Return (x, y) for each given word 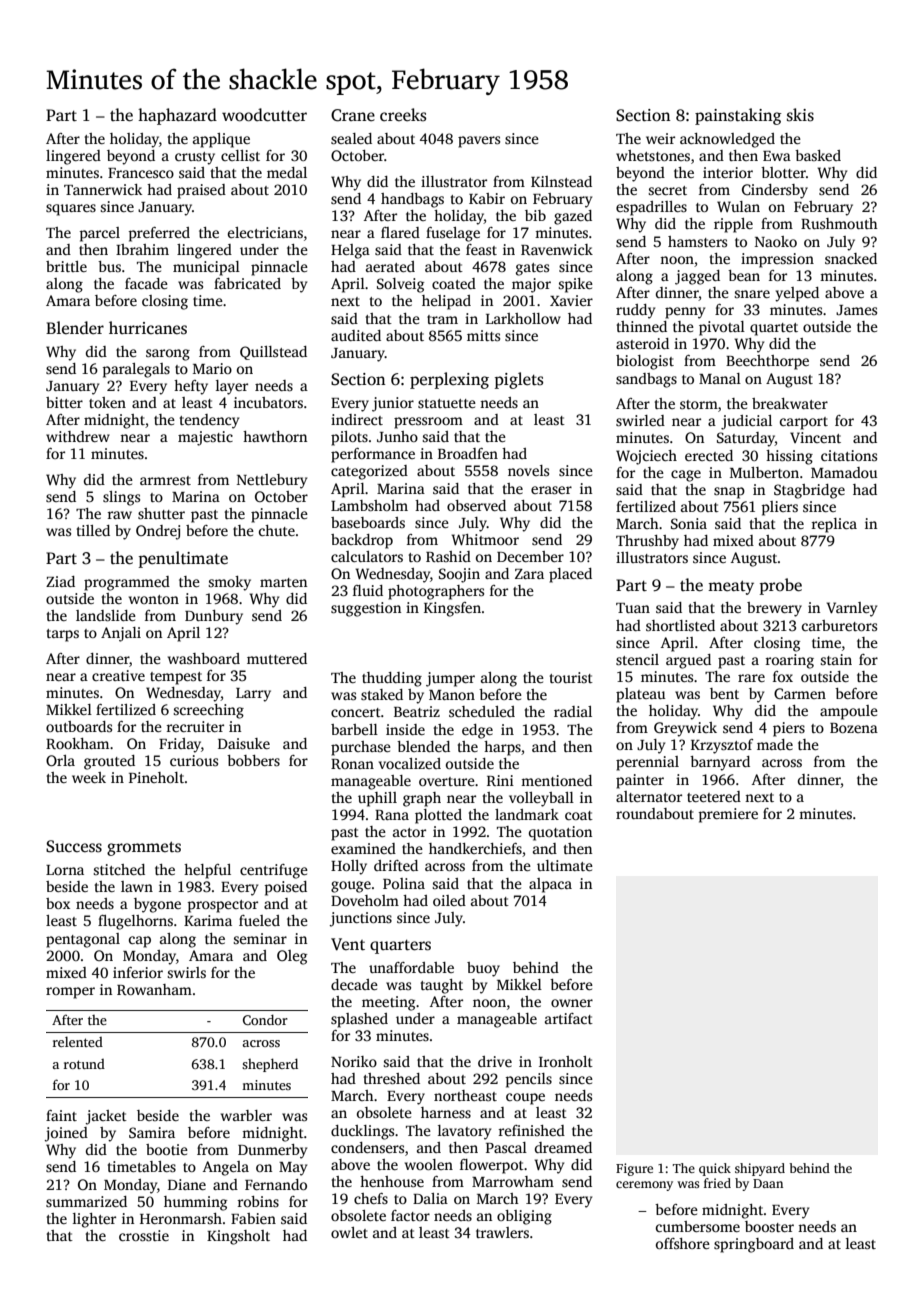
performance (373, 455)
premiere (728, 815)
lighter (94, 1220)
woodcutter (264, 115)
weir (660, 138)
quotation (560, 833)
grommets (144, 849)
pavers (479, 142)
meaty (731, 588)
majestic (205, 438)
